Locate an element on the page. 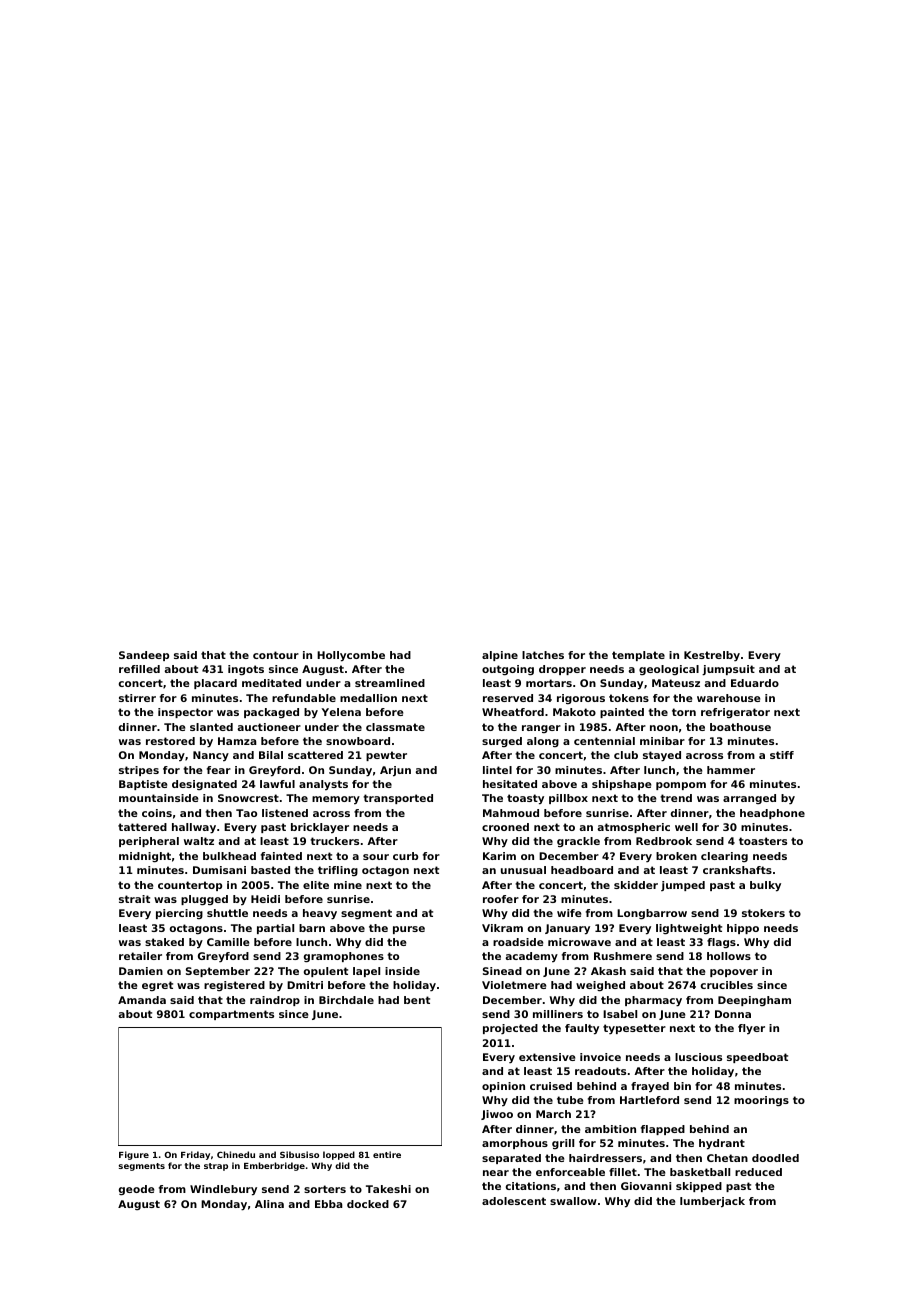  roadside is located at coordinates (518, 942).
